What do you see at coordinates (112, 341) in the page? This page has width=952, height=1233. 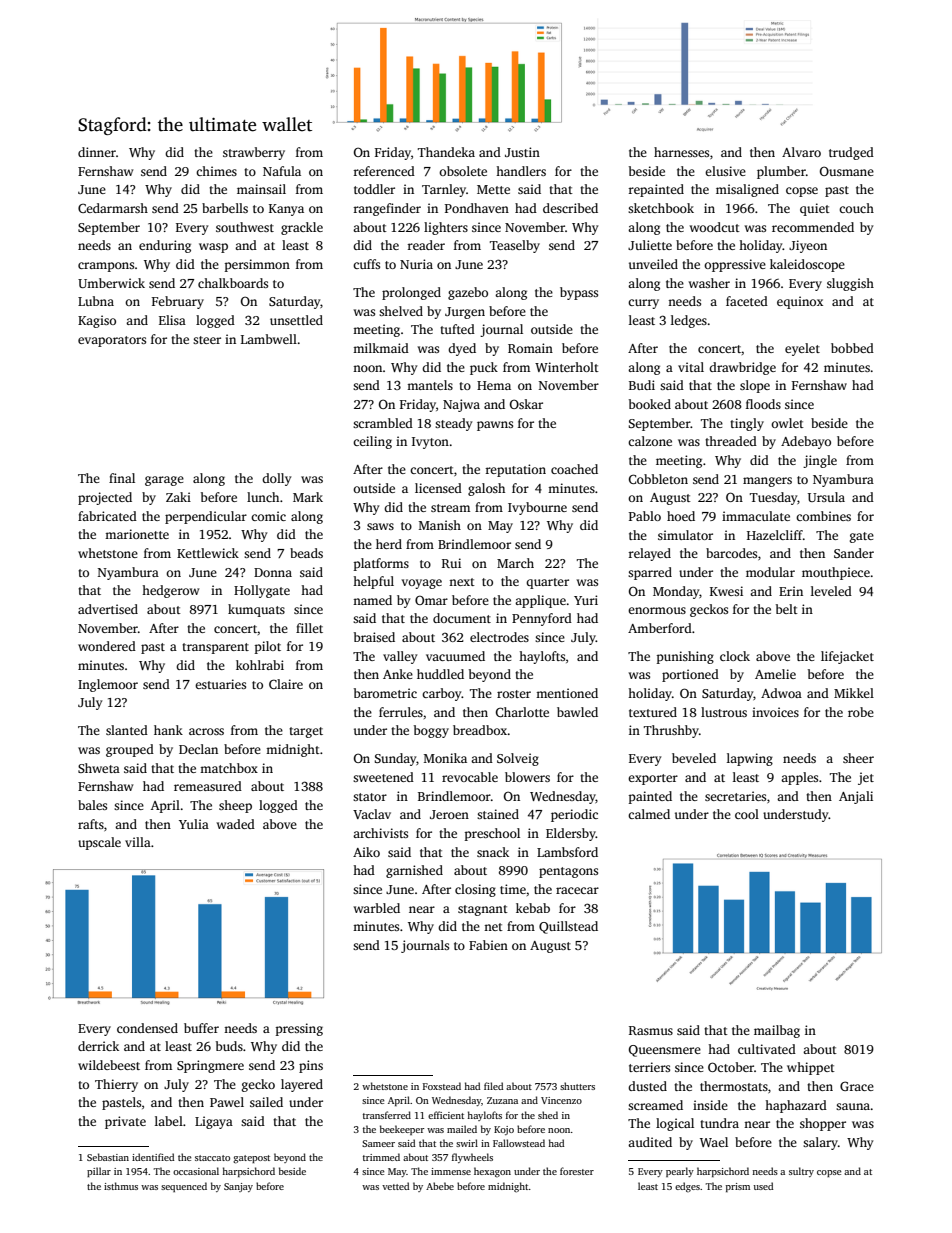 I see `evaporators` at bounding box center [112, 341].
